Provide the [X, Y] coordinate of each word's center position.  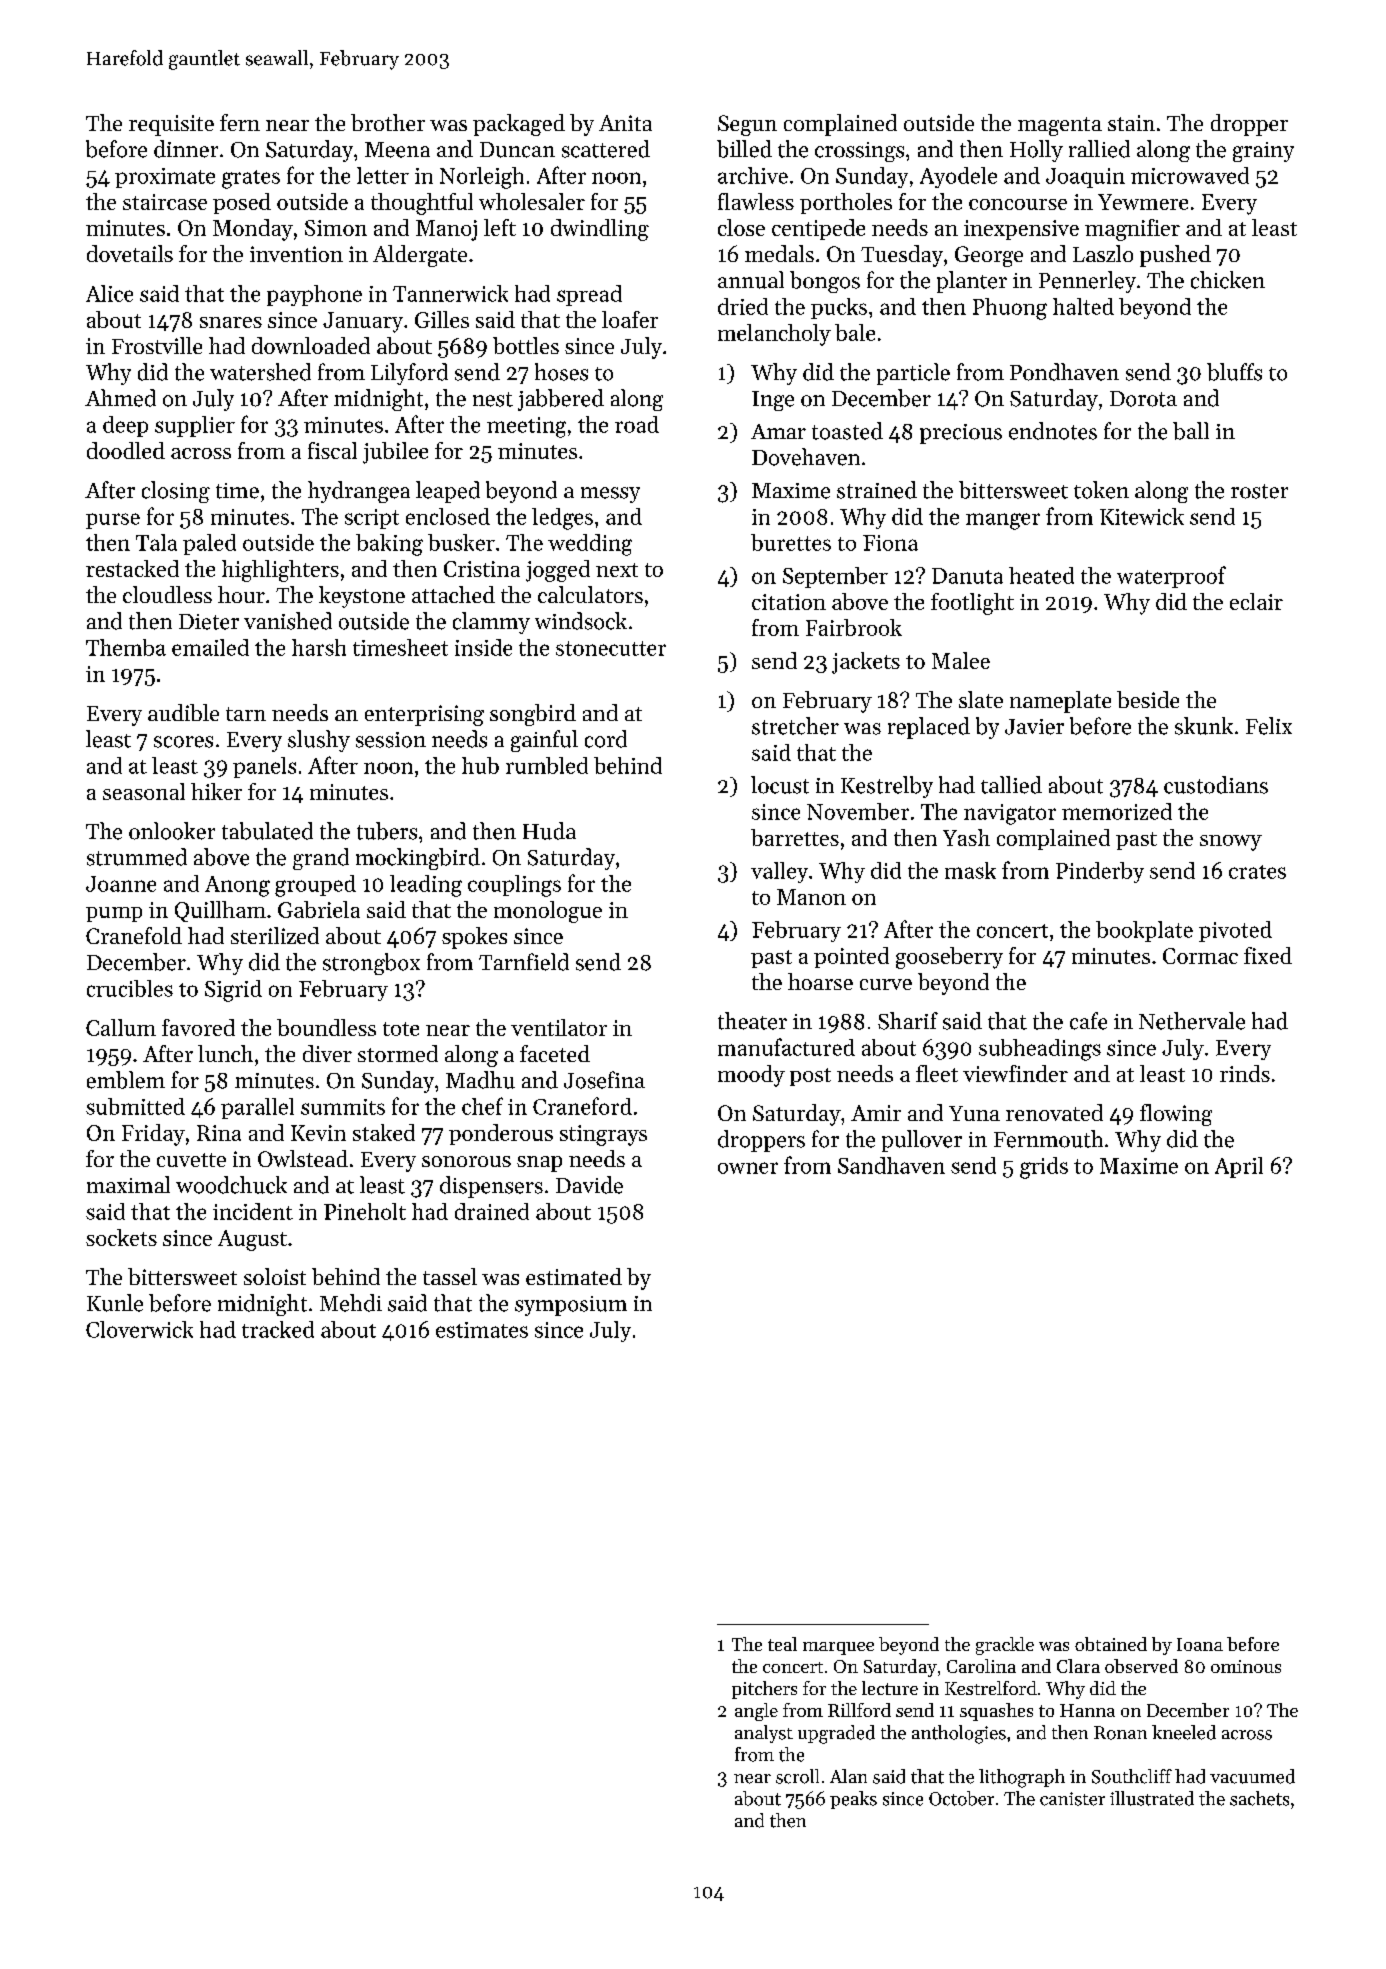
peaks [853, 1800]
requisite [171, 125]
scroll [797, 1776]
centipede [818, 229]
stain [1131, 123]
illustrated [1152, 1798]
